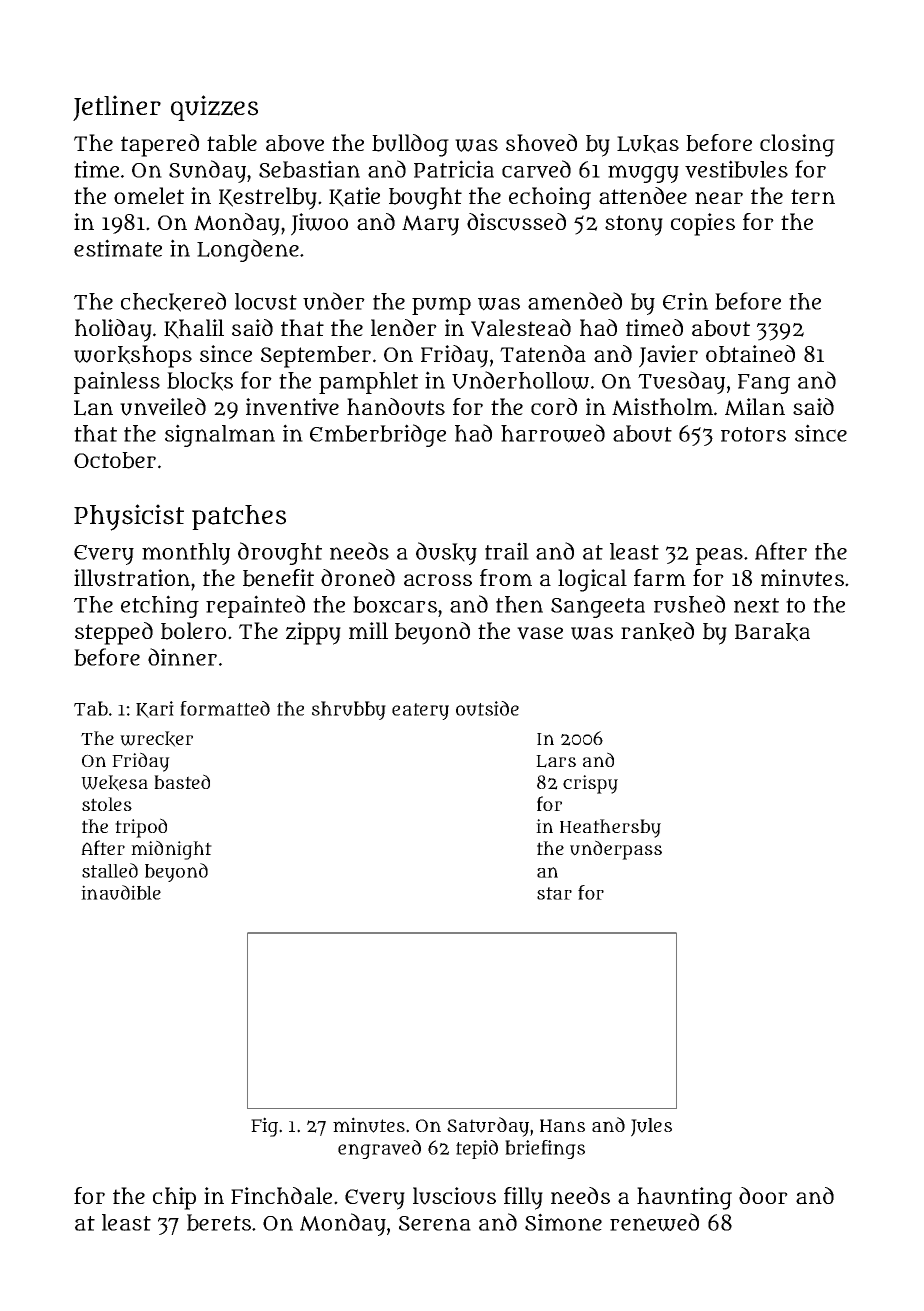 The width and height of the document is (924, 1311). I want to click on inaudible, so click(121, 892).
